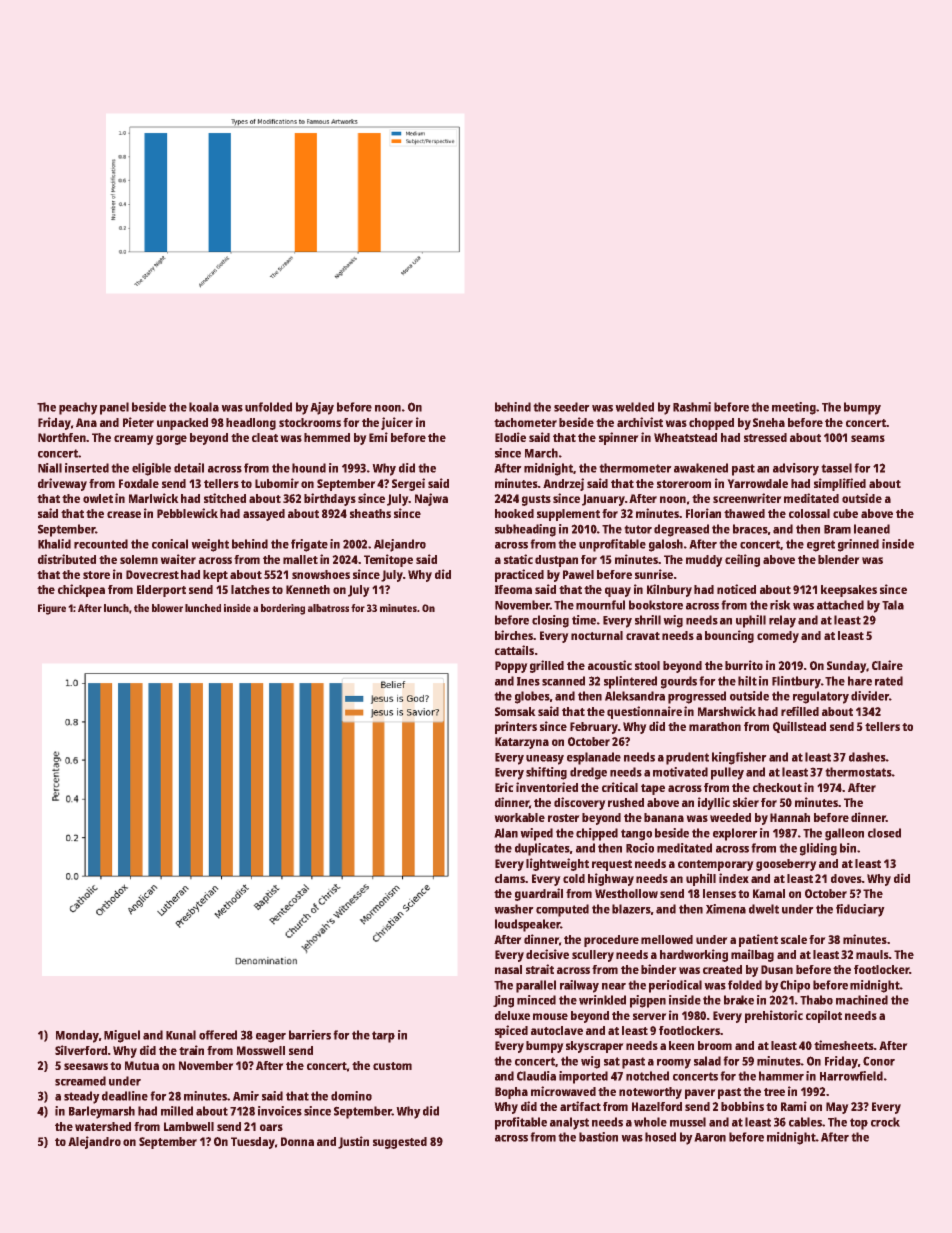 Image resolution: width=952 pixels, height=1233 pixels. Describe the element at coordinates (540, 969) in the image. I see `strait` at that location.
